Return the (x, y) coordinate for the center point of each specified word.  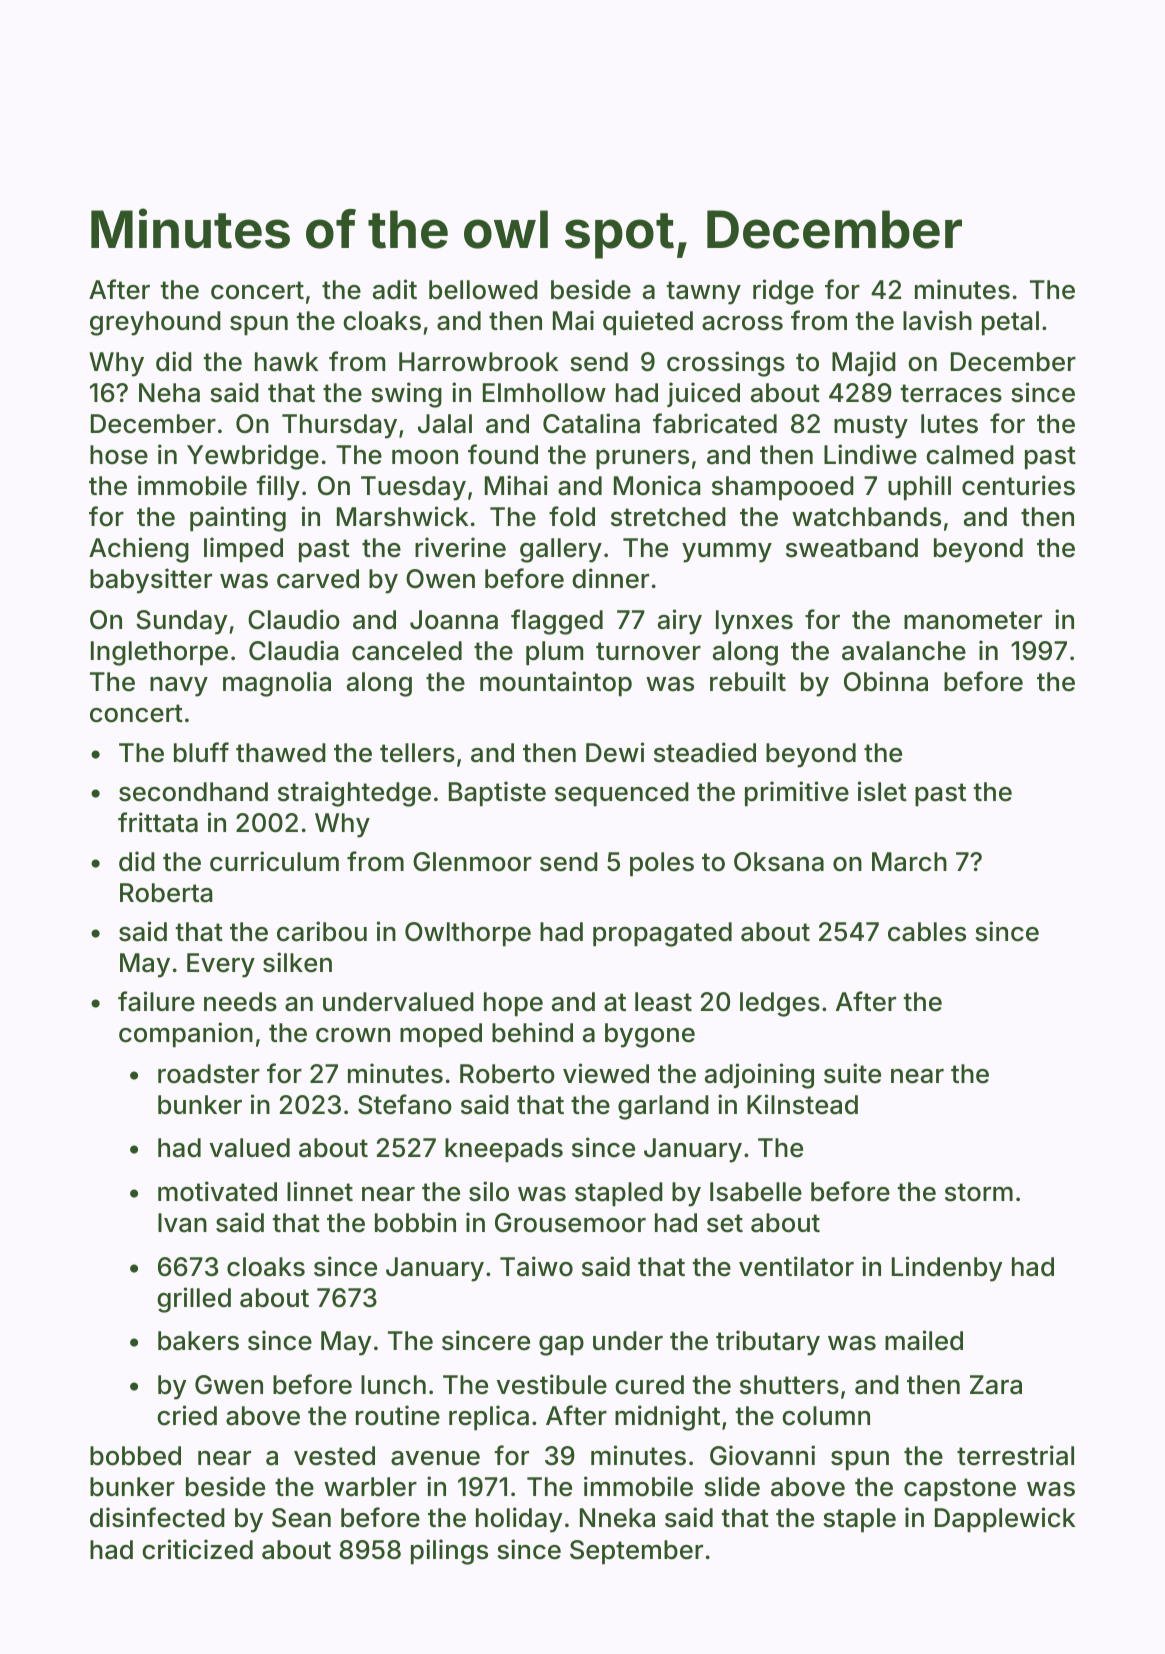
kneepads (504, 1150)
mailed (924, 1340)
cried (187, 1415)
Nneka (617, 1518)
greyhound (155, 323)
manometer (973, 620)
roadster (209, 1074)
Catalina (591, 423)
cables (927, 932)
